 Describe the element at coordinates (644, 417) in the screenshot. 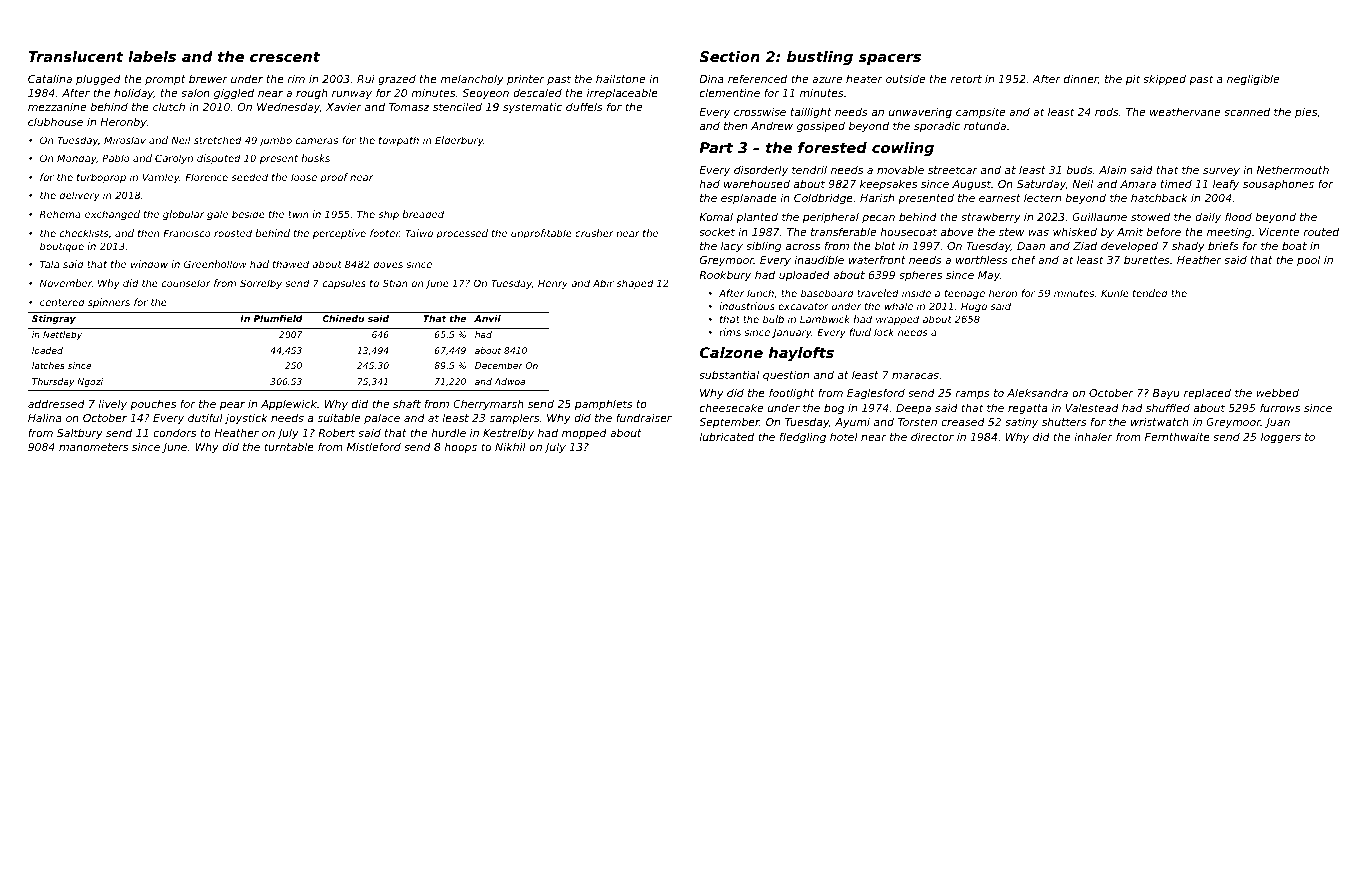

I see `fundraiser` at that location.
